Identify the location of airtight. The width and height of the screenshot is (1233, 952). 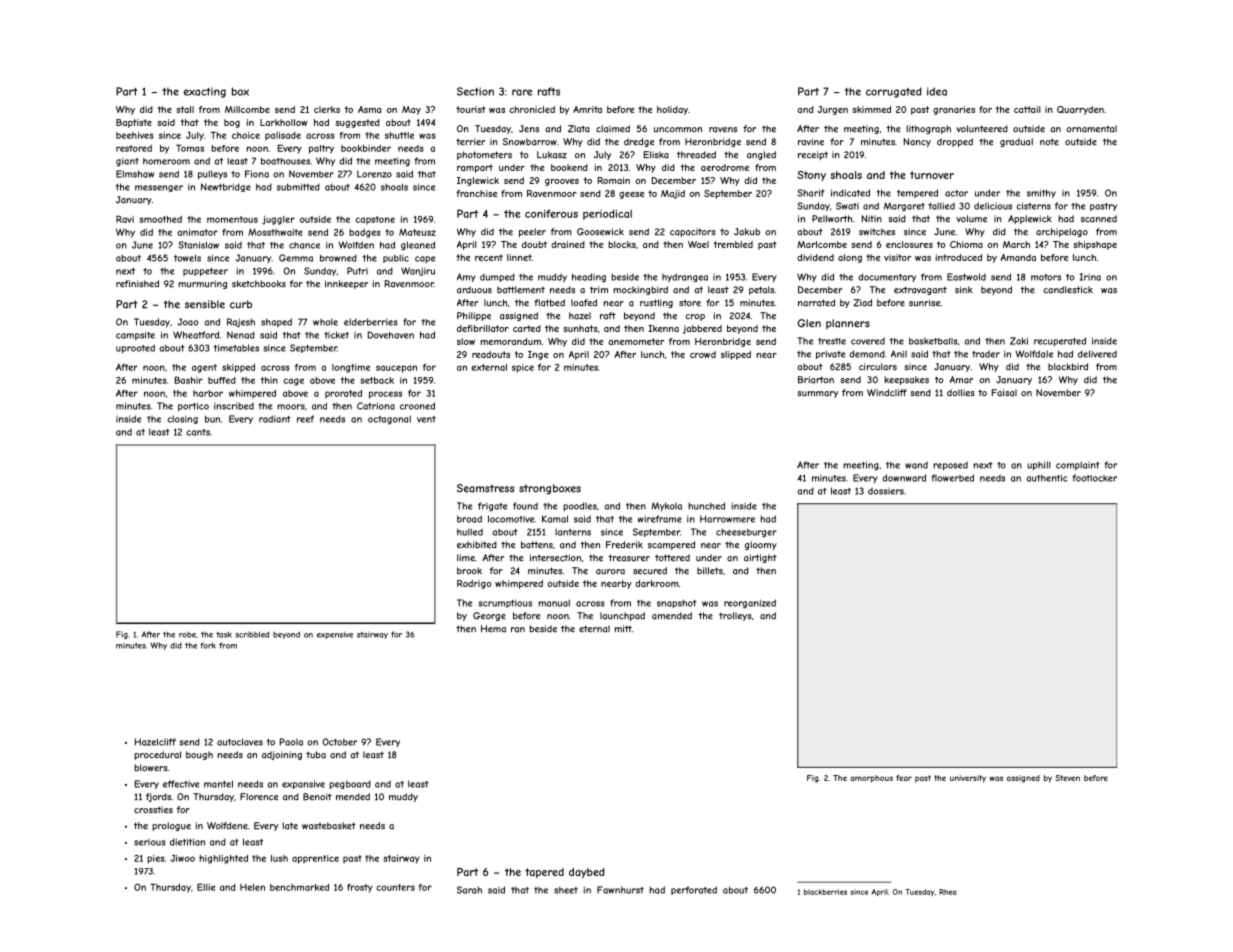
(760, 558).
